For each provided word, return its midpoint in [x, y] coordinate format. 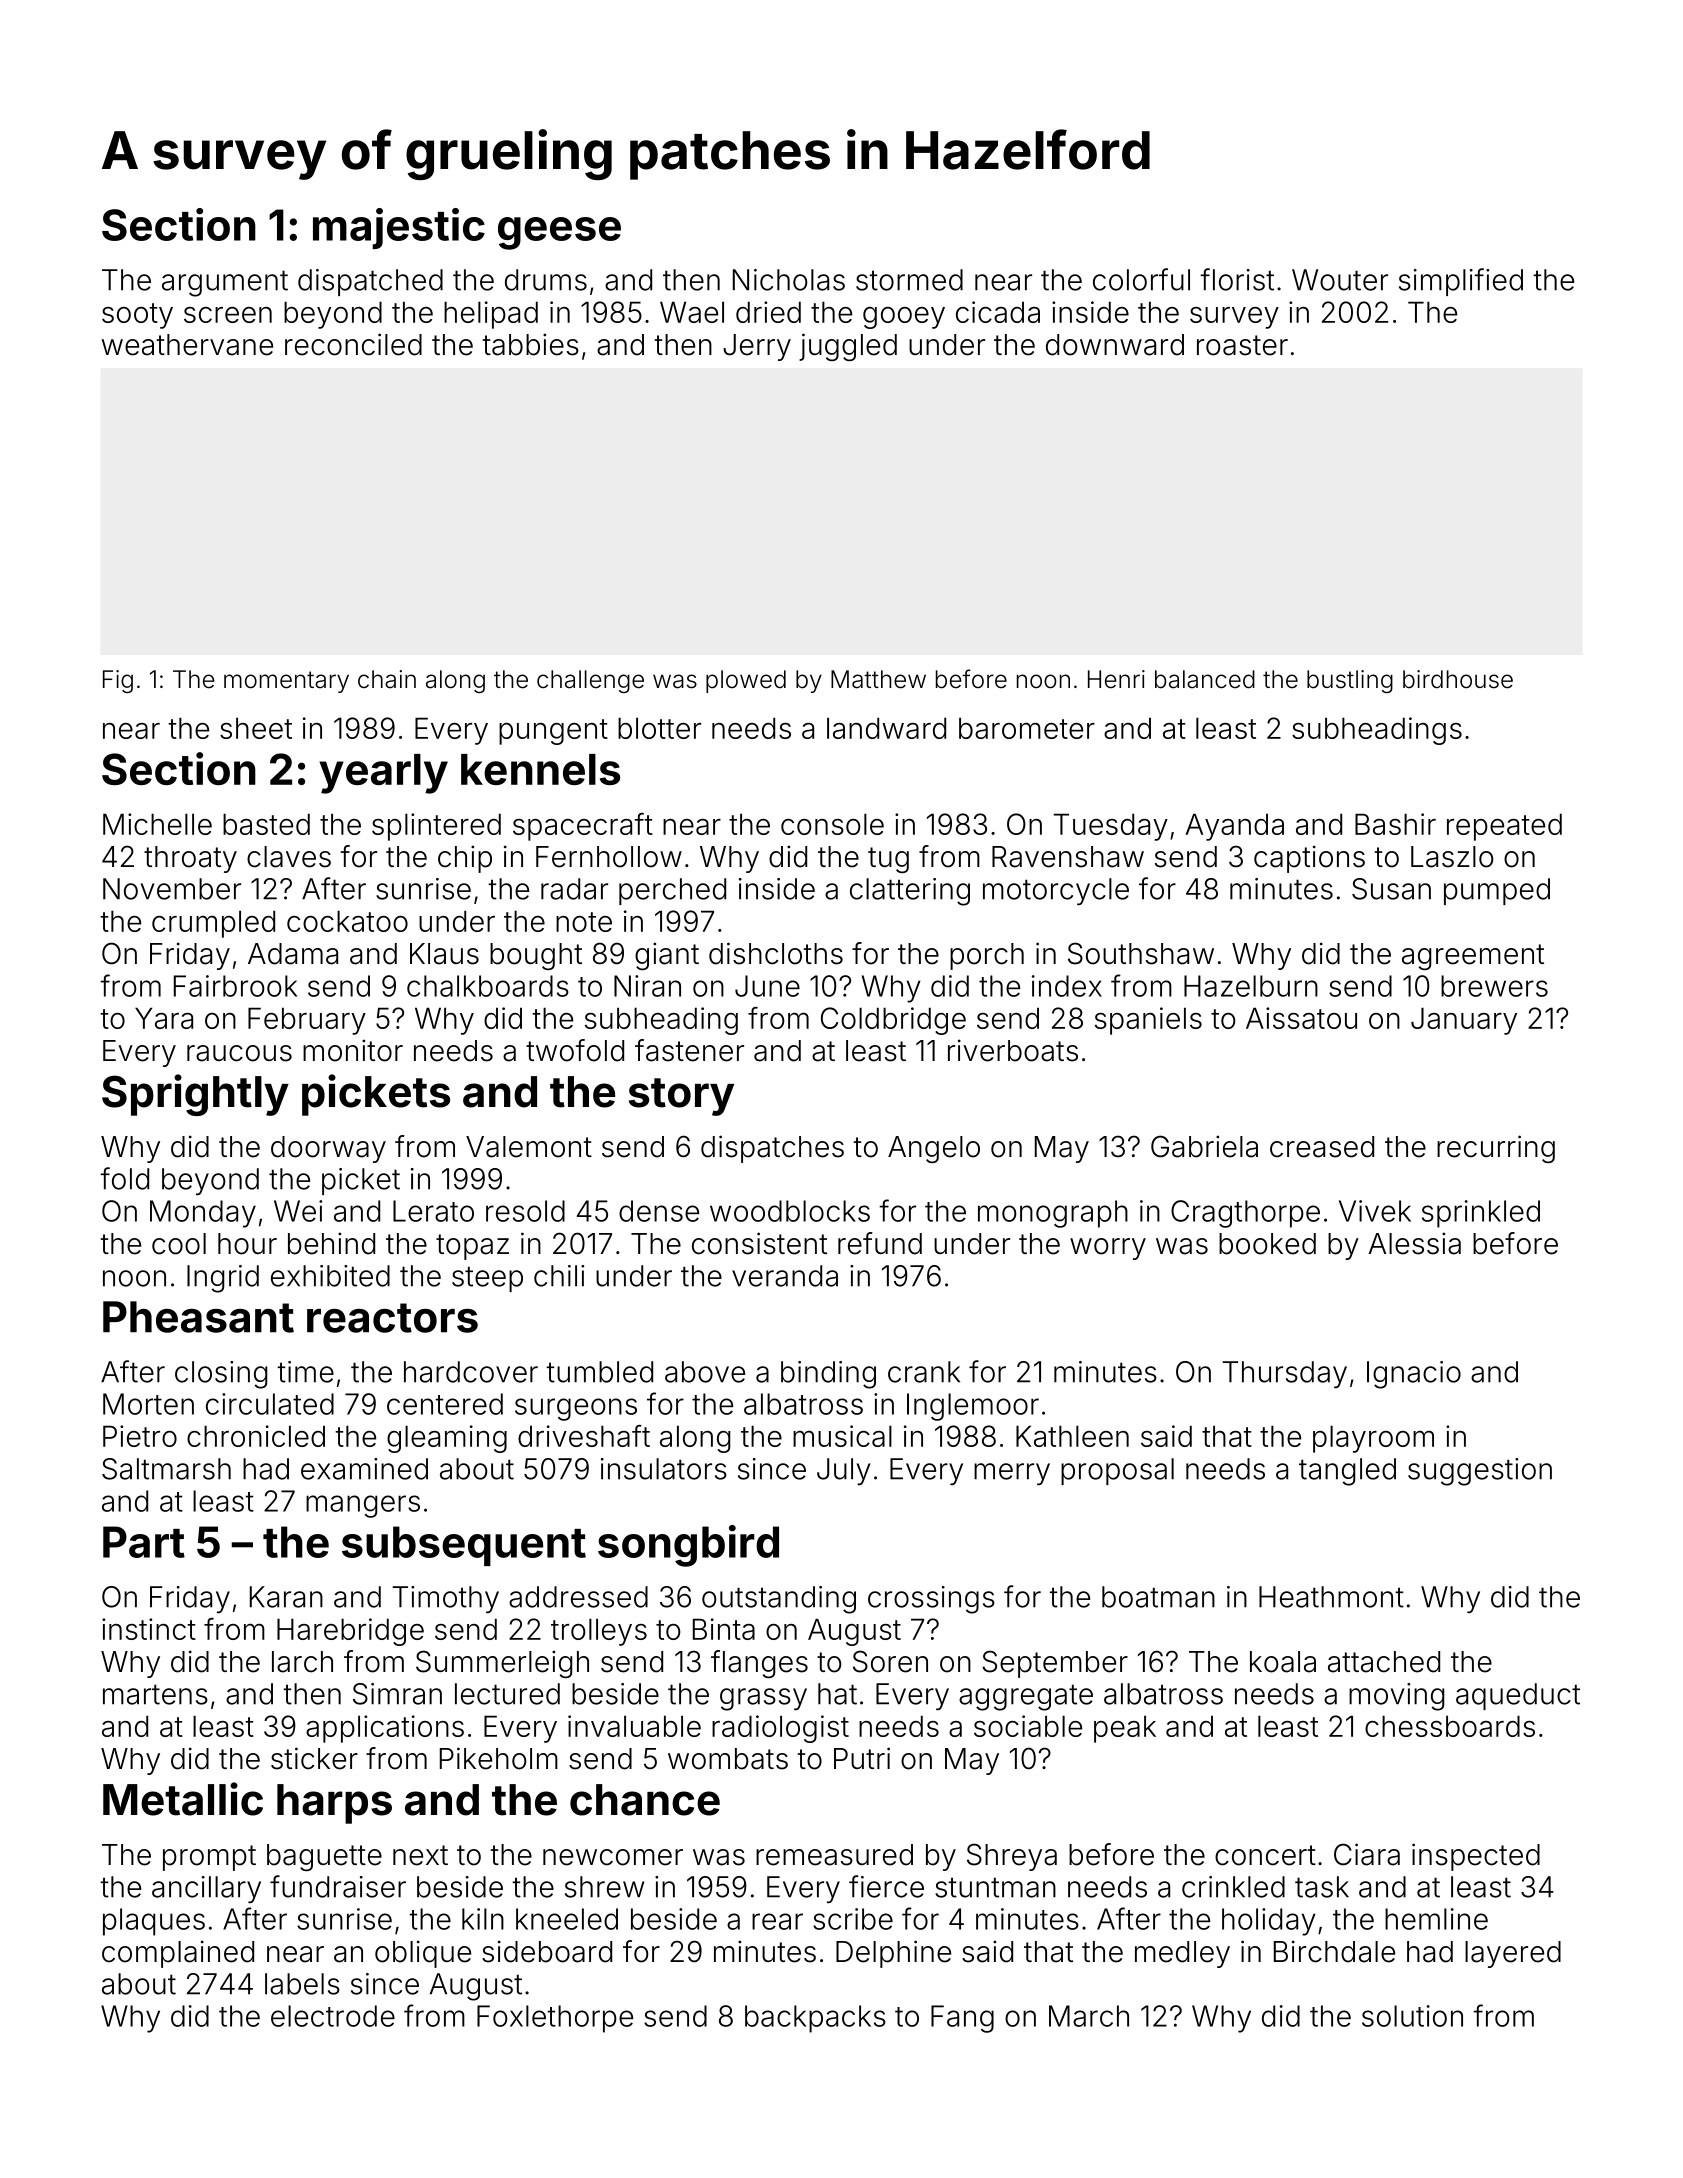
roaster [1242, 345]
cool [179, 1244]
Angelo [934, 1149]
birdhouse [1458, 679]
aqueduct [1518, 1696]
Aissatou [1301, 1018]
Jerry [757, 347]
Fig [118, 681]
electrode [333, 2016]
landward [886, 728]
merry [1012, 1474]
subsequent [464, 1546]
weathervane [187, 345]
